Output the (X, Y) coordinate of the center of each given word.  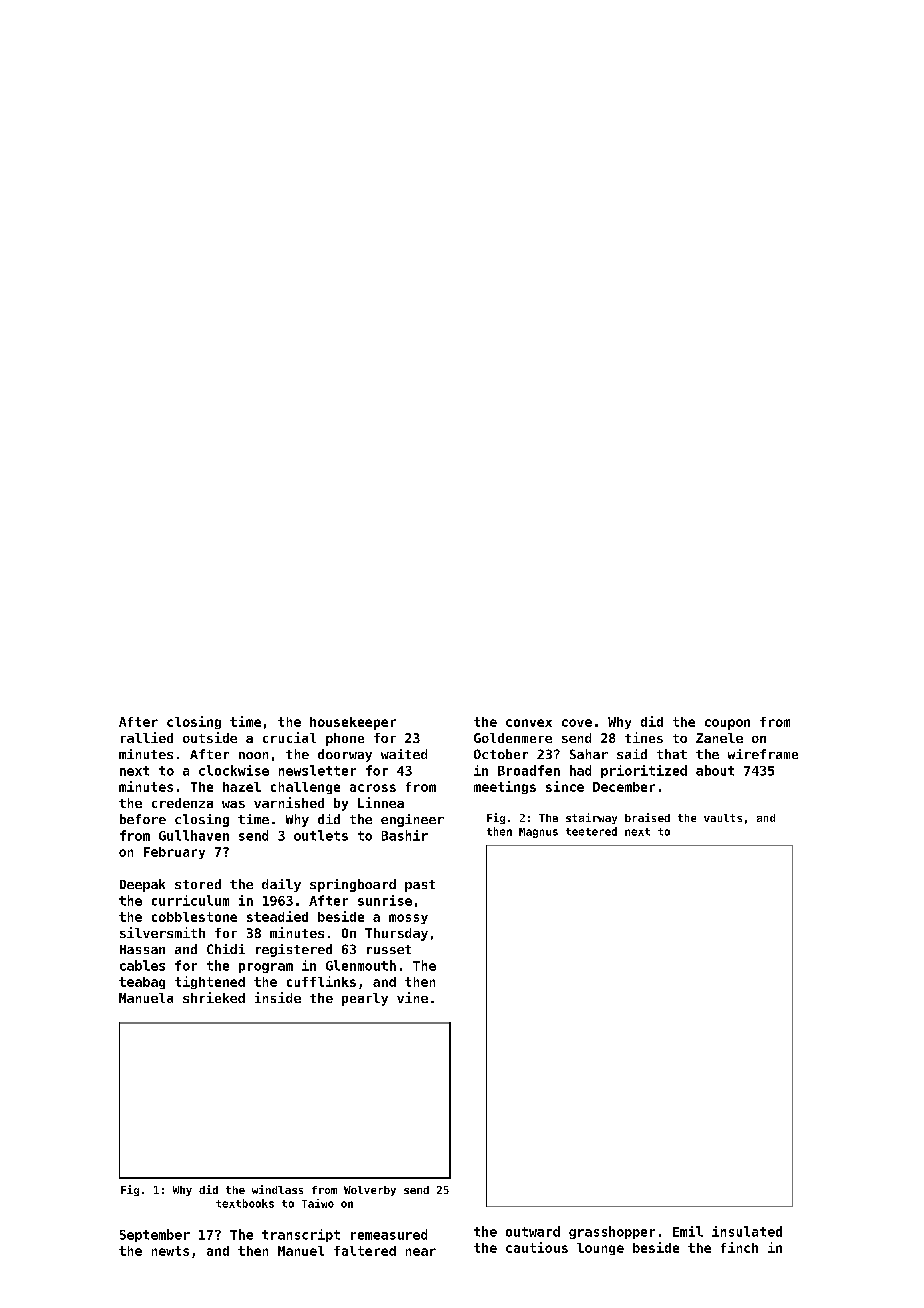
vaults (723, 818)
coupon (727, 724)
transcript (301, 1235)
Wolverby (370, 1191)
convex (529, 723)
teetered (591, 831)
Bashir (405, 835)
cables (142, 965)
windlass (277, 1189)
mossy (408, 919)
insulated (747, 1231)
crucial (289, 737)
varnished (289, 802)
